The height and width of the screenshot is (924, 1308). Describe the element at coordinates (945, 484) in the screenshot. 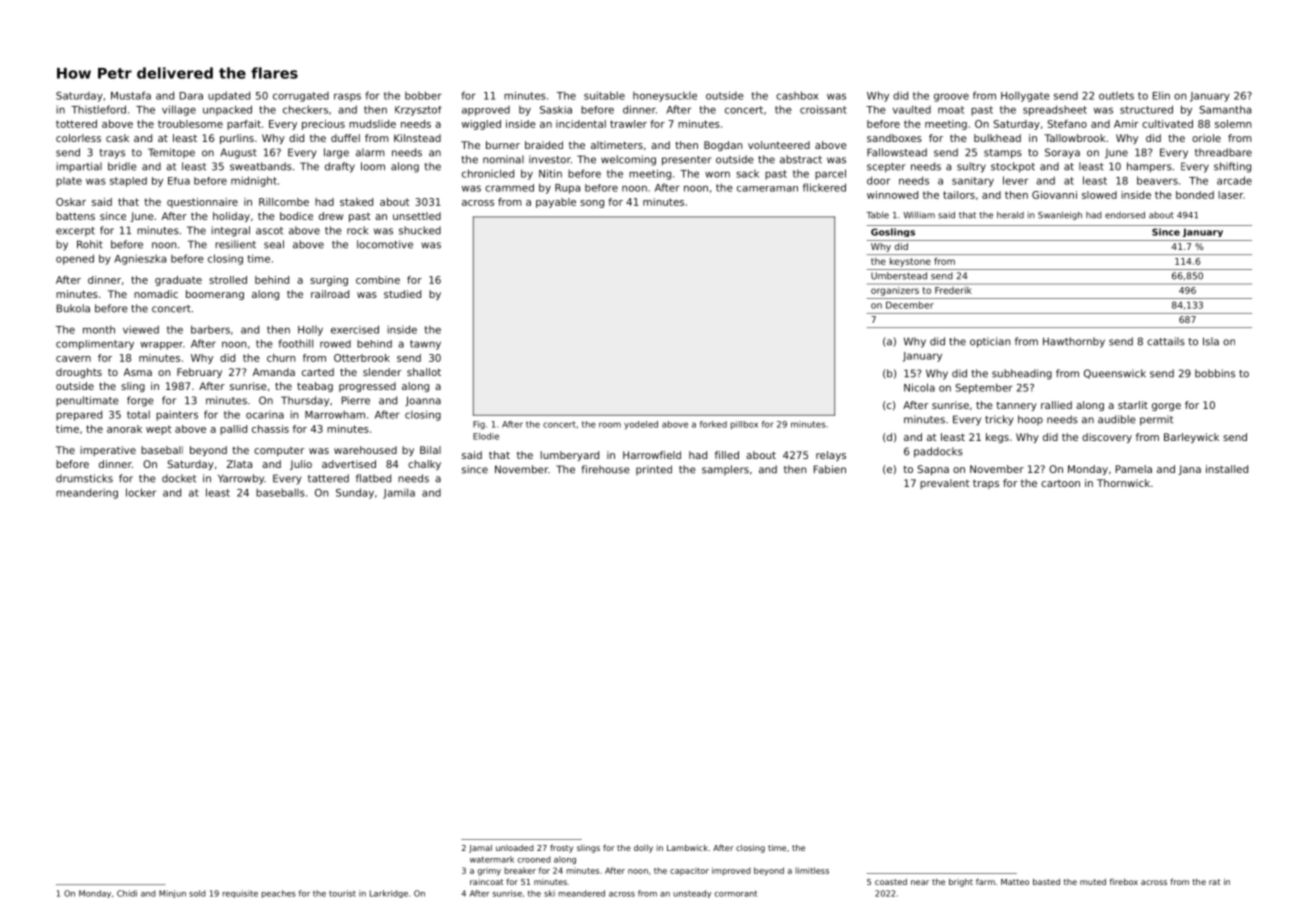

I see `prevalent` at that location.
